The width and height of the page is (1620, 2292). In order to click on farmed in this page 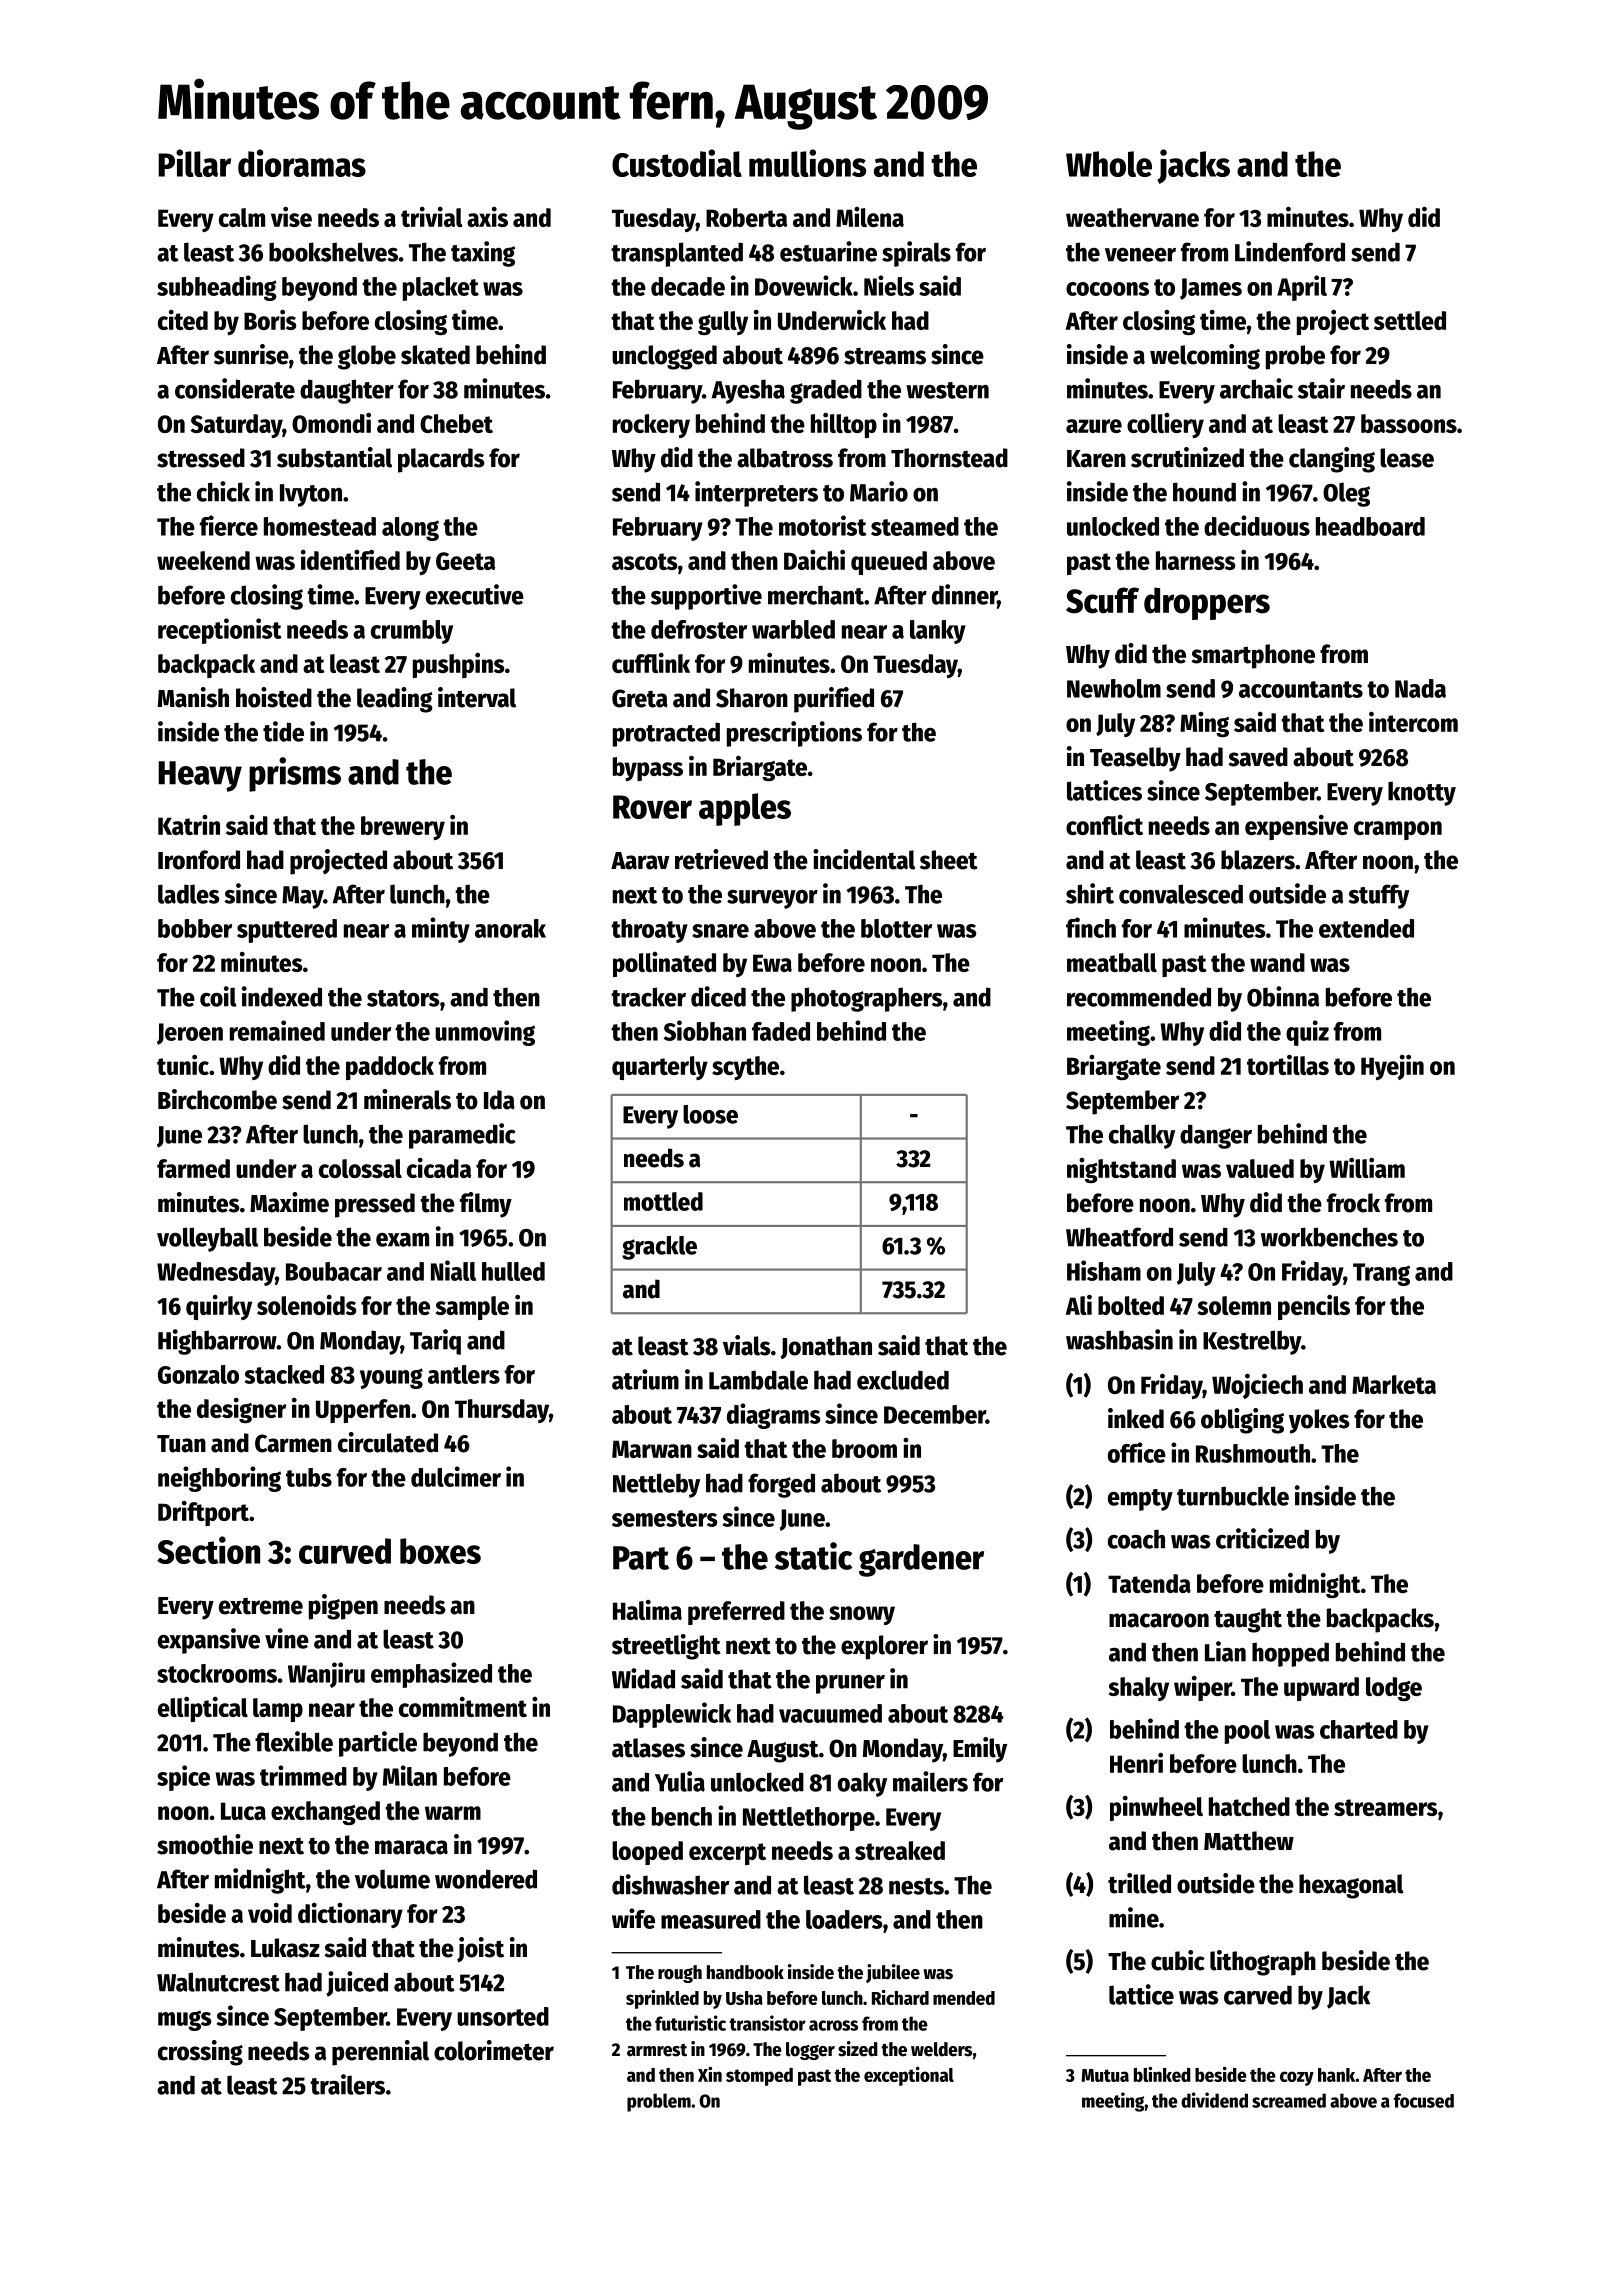, I will do `click(193, 1168)`.
